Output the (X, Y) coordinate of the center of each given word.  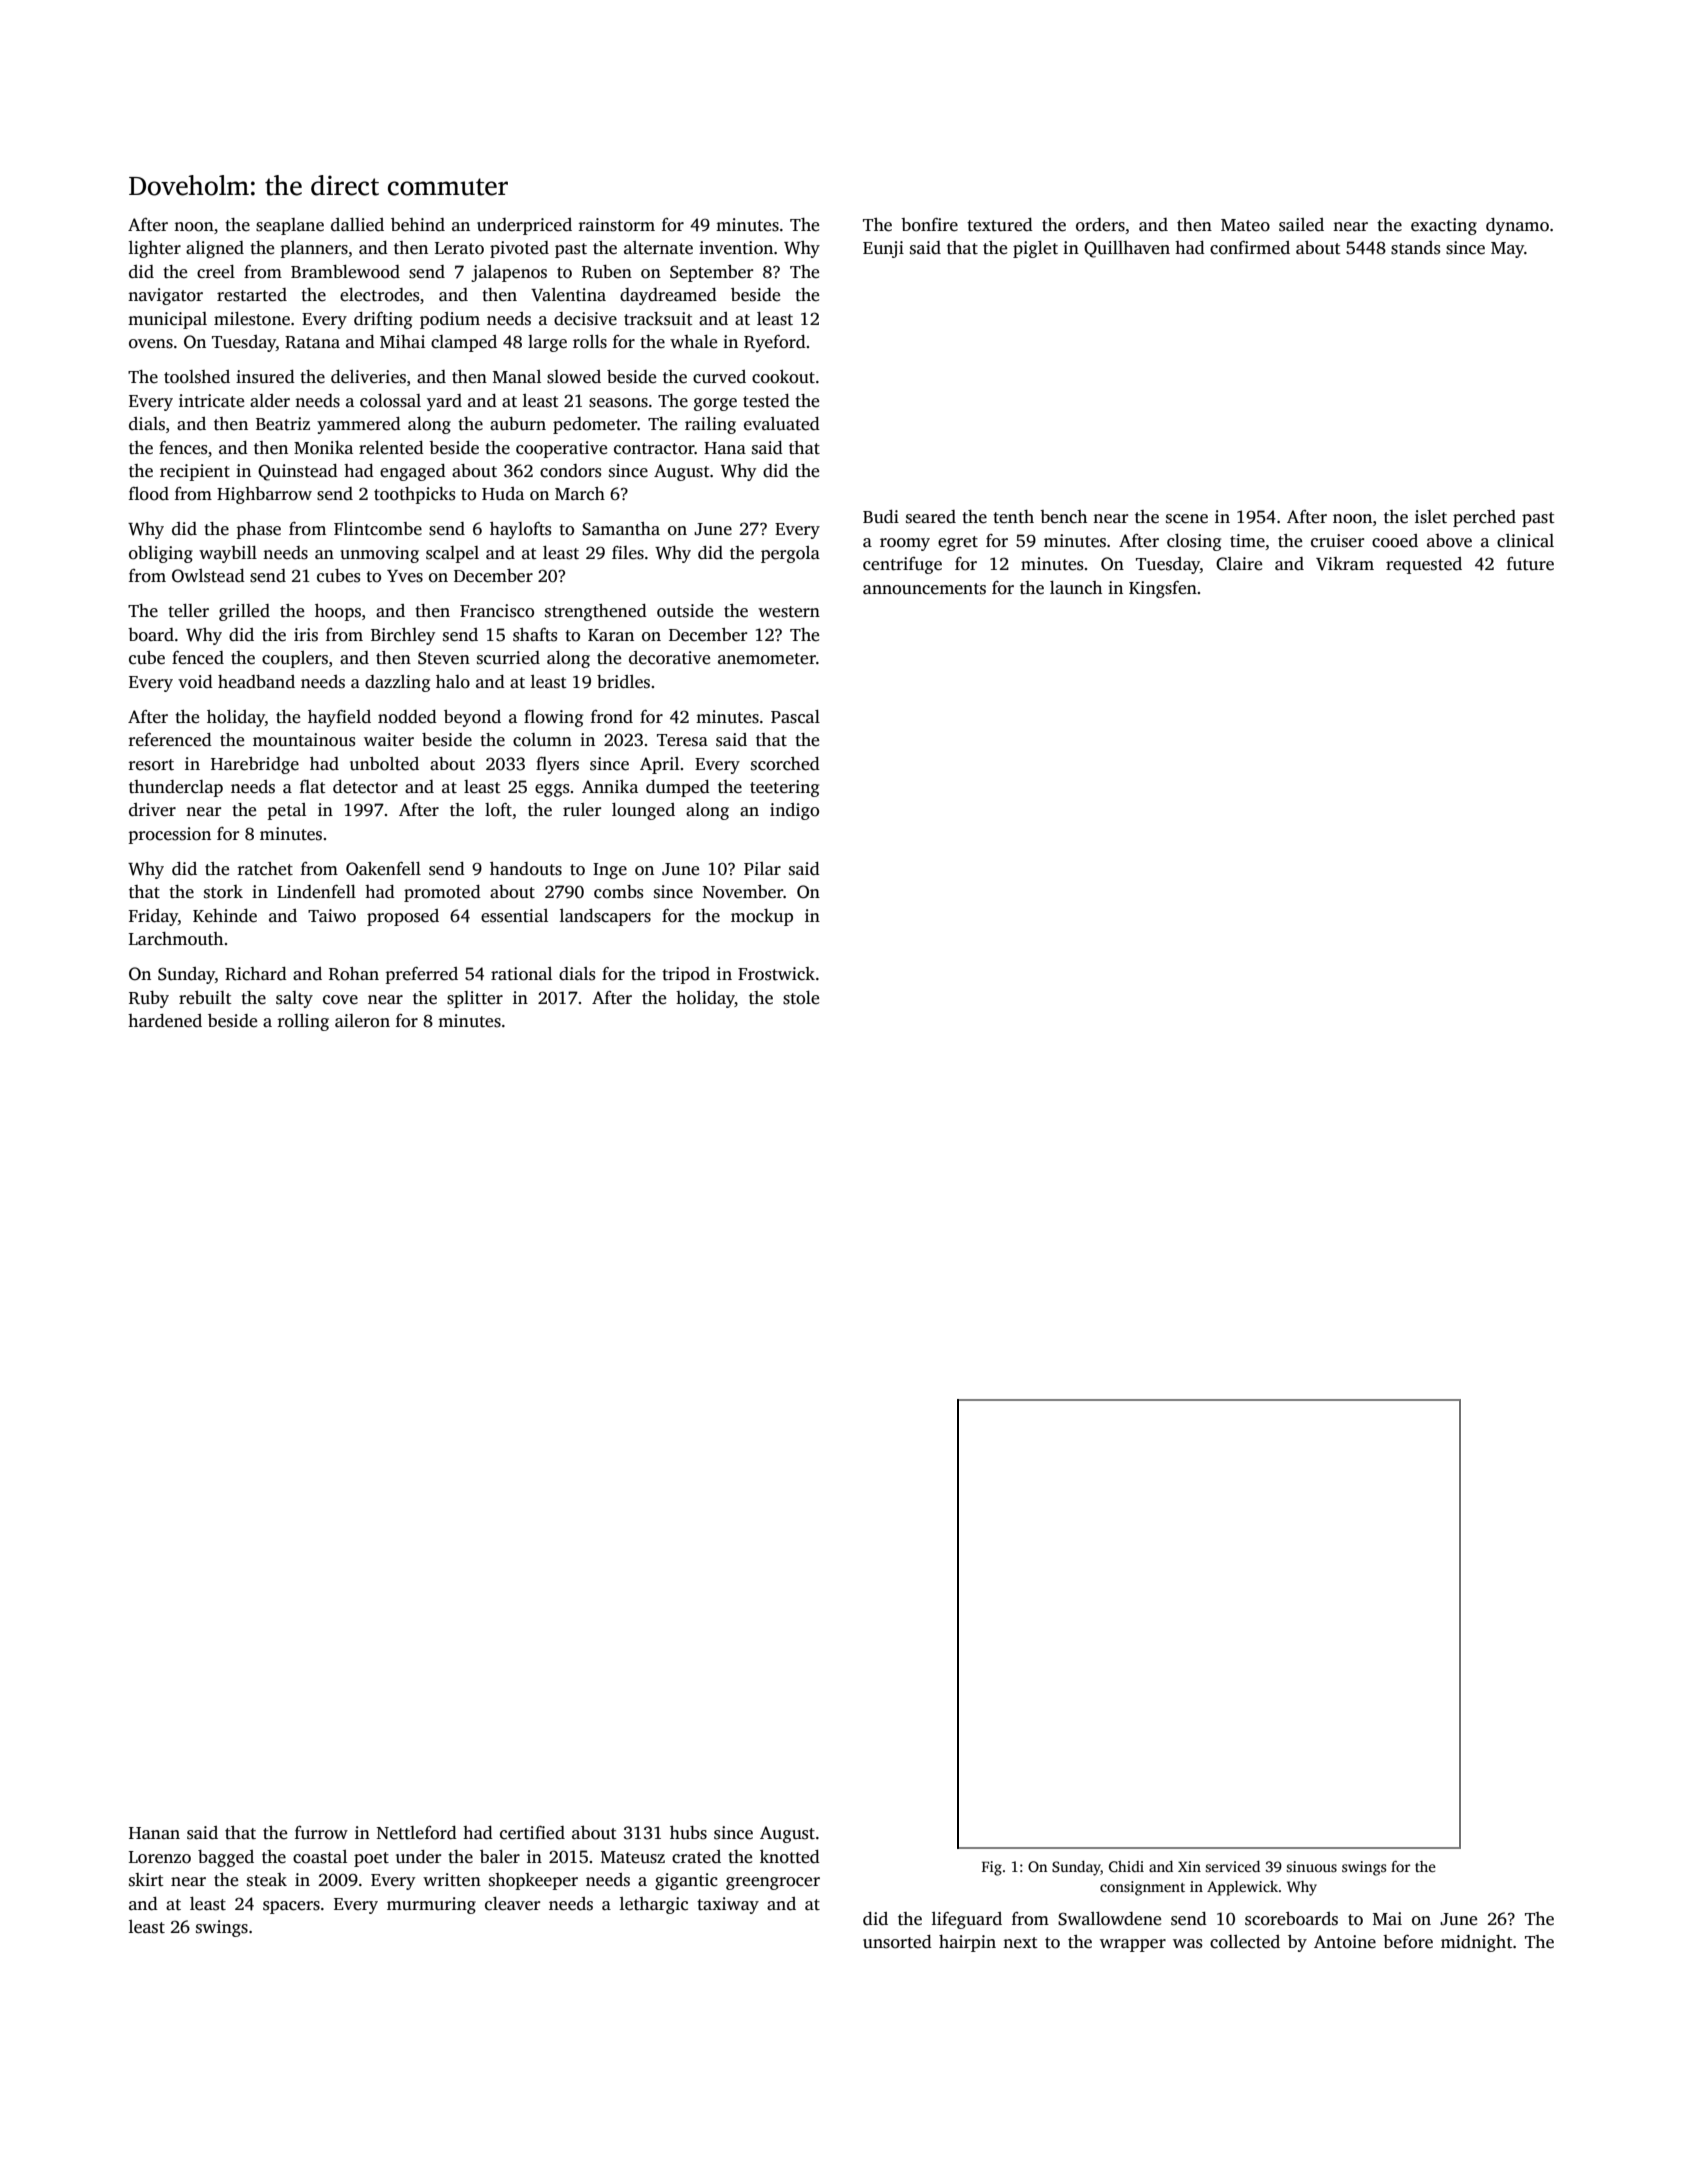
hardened (165, 1021)
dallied (357, 225)
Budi (881, 517)
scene (1187, 519)
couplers (295, 659)
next (1020, 1943)
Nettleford (417, 1833)
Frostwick (776, 974)
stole (801, 998)
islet (1431, 517)
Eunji (883, 249)
